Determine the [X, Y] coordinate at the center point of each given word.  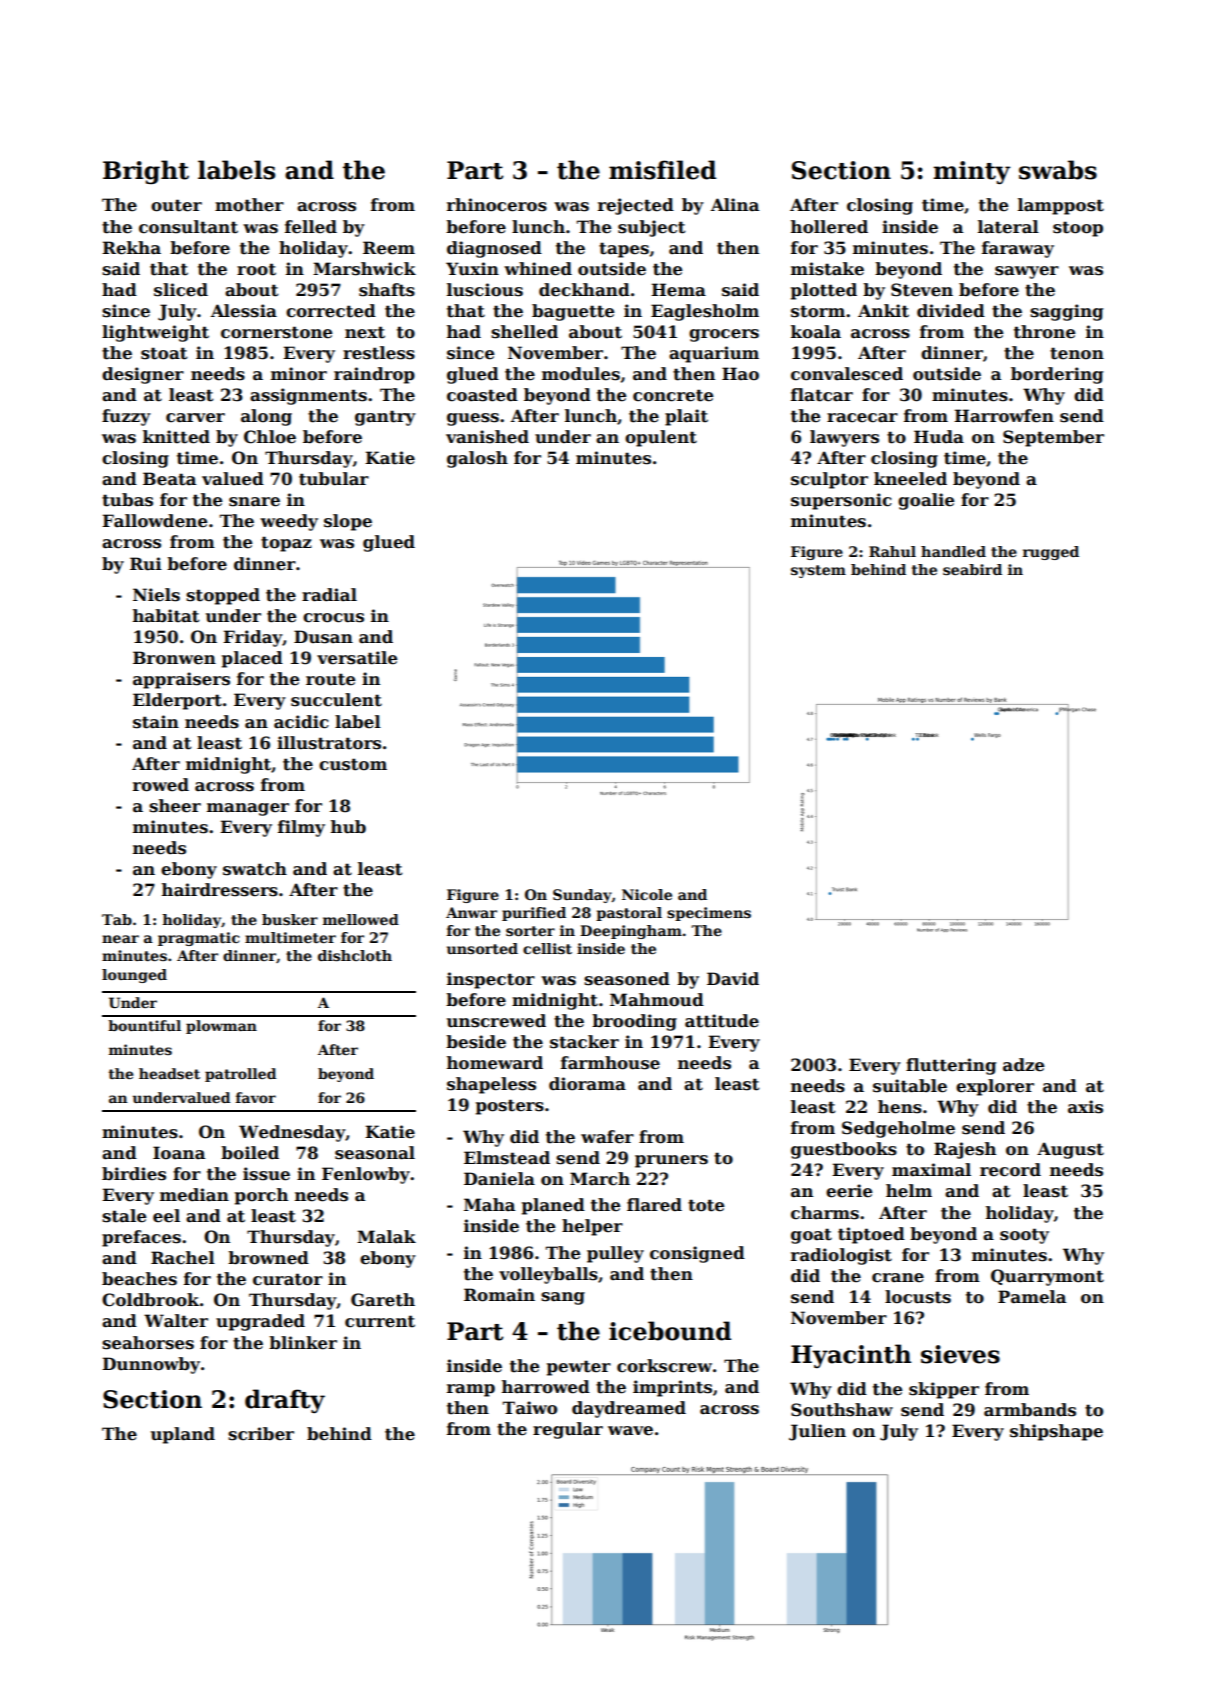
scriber [261, 1434]
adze [1023, 1065]
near [120, 939]
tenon [1077, 353]
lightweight [155, 333]
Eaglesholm [705, 312]
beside [476, 1042]
